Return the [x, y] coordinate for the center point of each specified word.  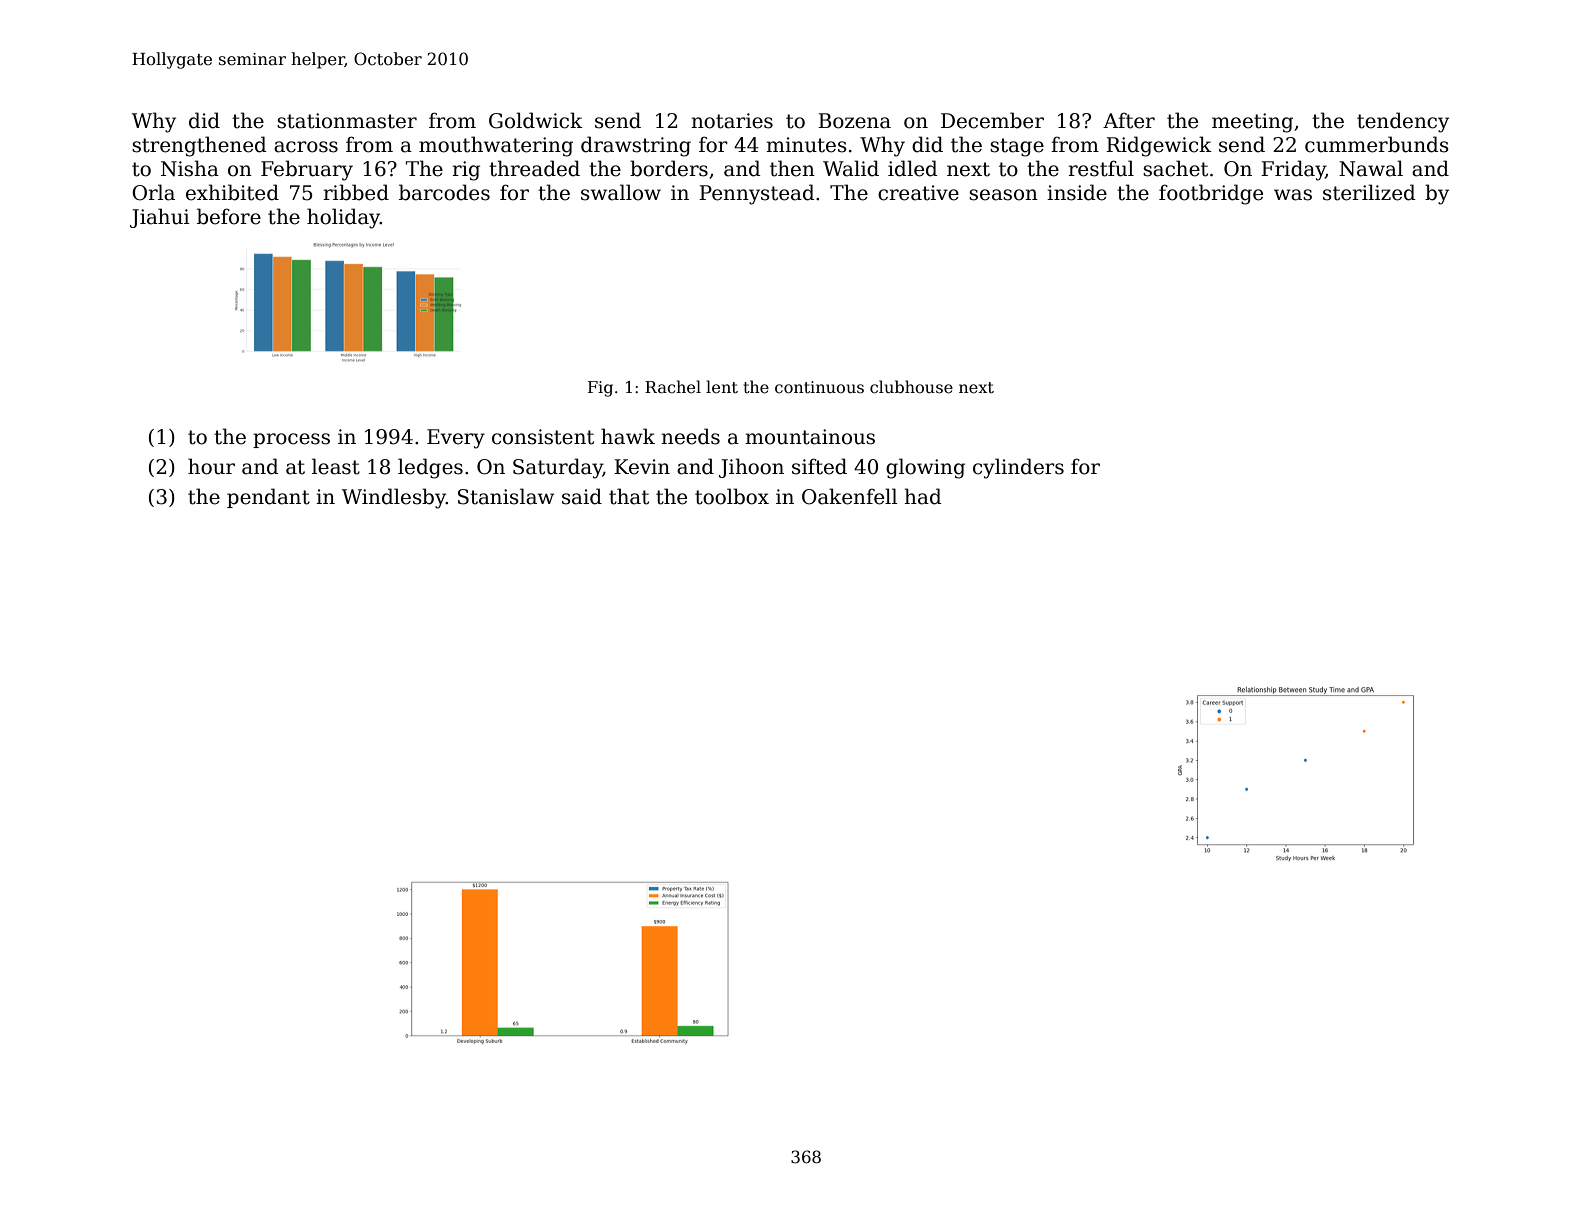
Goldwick [536, 120]
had [923, 496]
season [1003, 195]
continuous [819, 387]
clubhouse [911, 387]
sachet [1175, 168]
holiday [343, 218]
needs [690, 436]
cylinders [1018, 468]
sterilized [1369, 192]
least [336, 466]
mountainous [810, 437]
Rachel [673, 386]
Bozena [854, 121]
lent [722, 387]
